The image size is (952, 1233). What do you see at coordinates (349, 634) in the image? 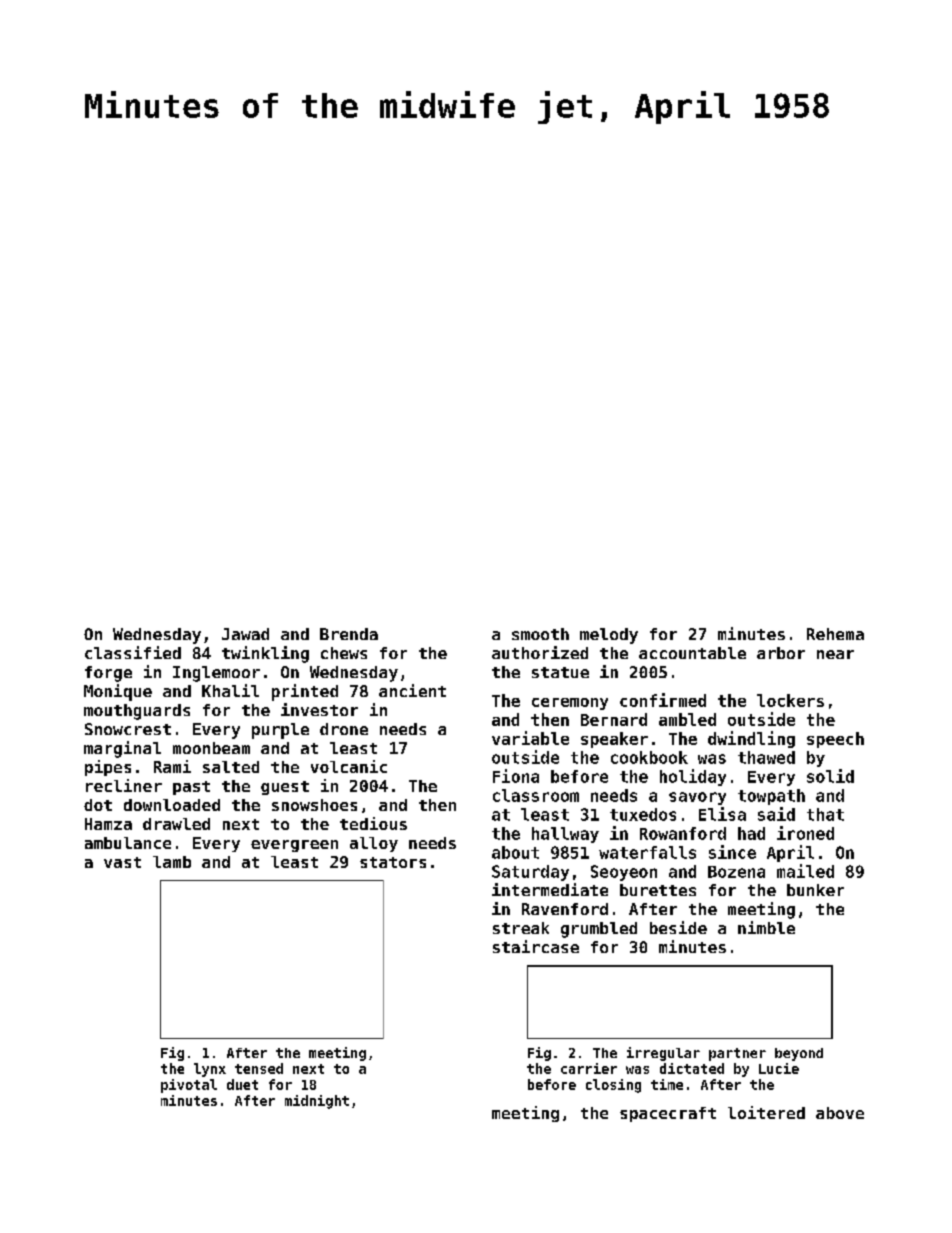
I see `Brenda` at bounding box center [349, 634].
